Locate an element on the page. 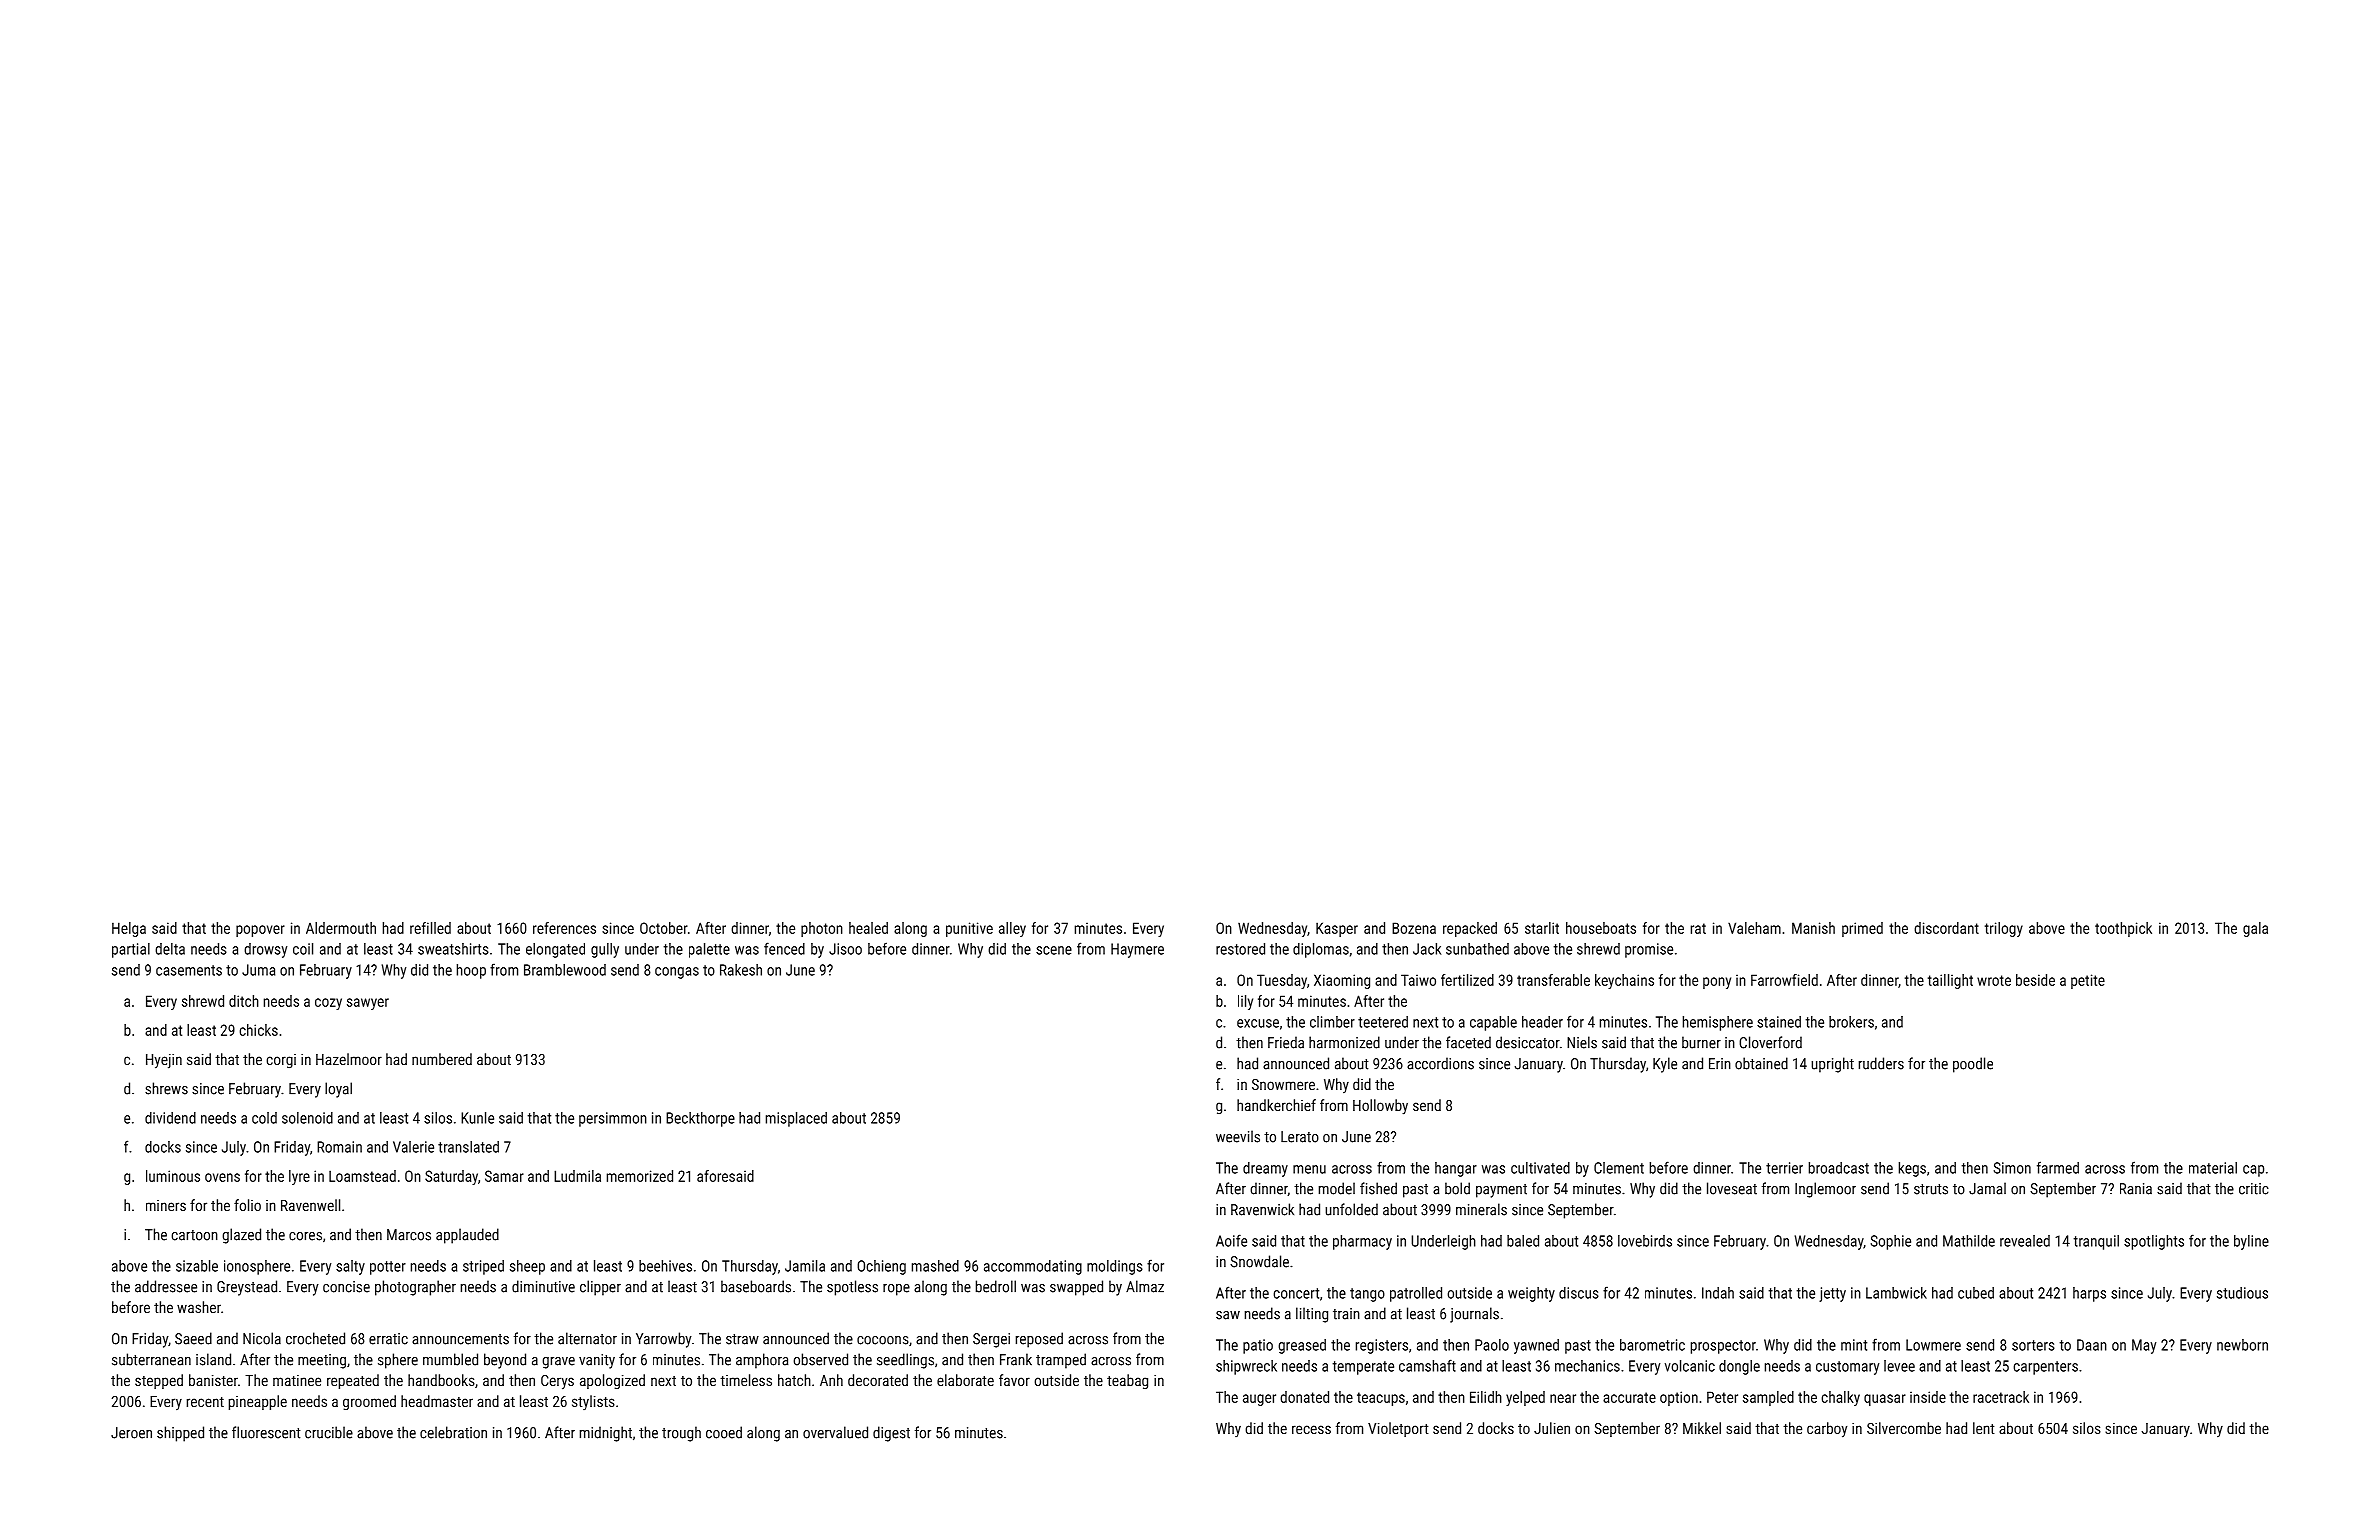 The height and width of the document is (1540, 2380). starlit is located at coordinates (1542, 928).
